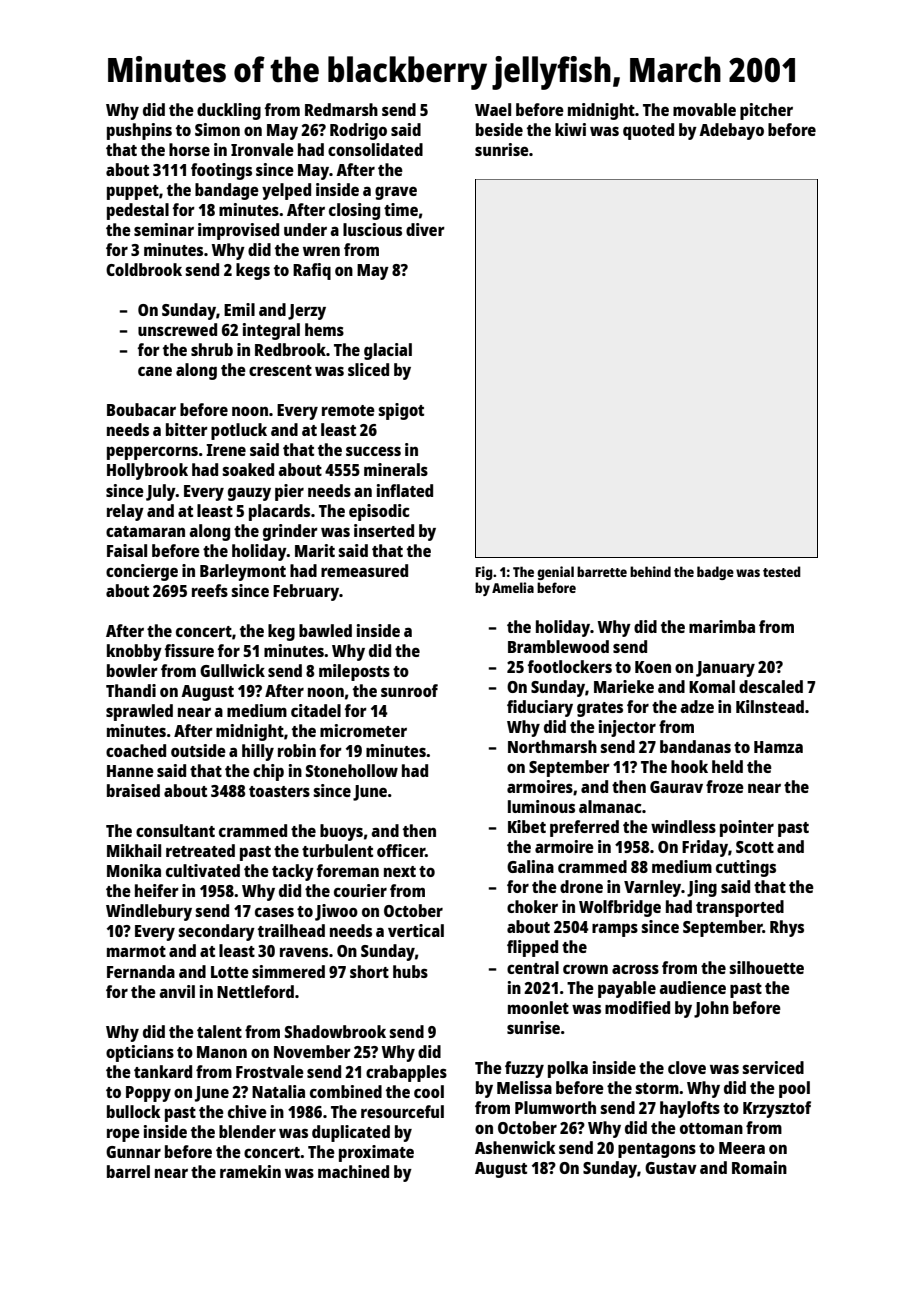 The width and height of the page is (924, 1308). Describe the element at coordinates (782, 571) in the page. I see `tested` at that location.
